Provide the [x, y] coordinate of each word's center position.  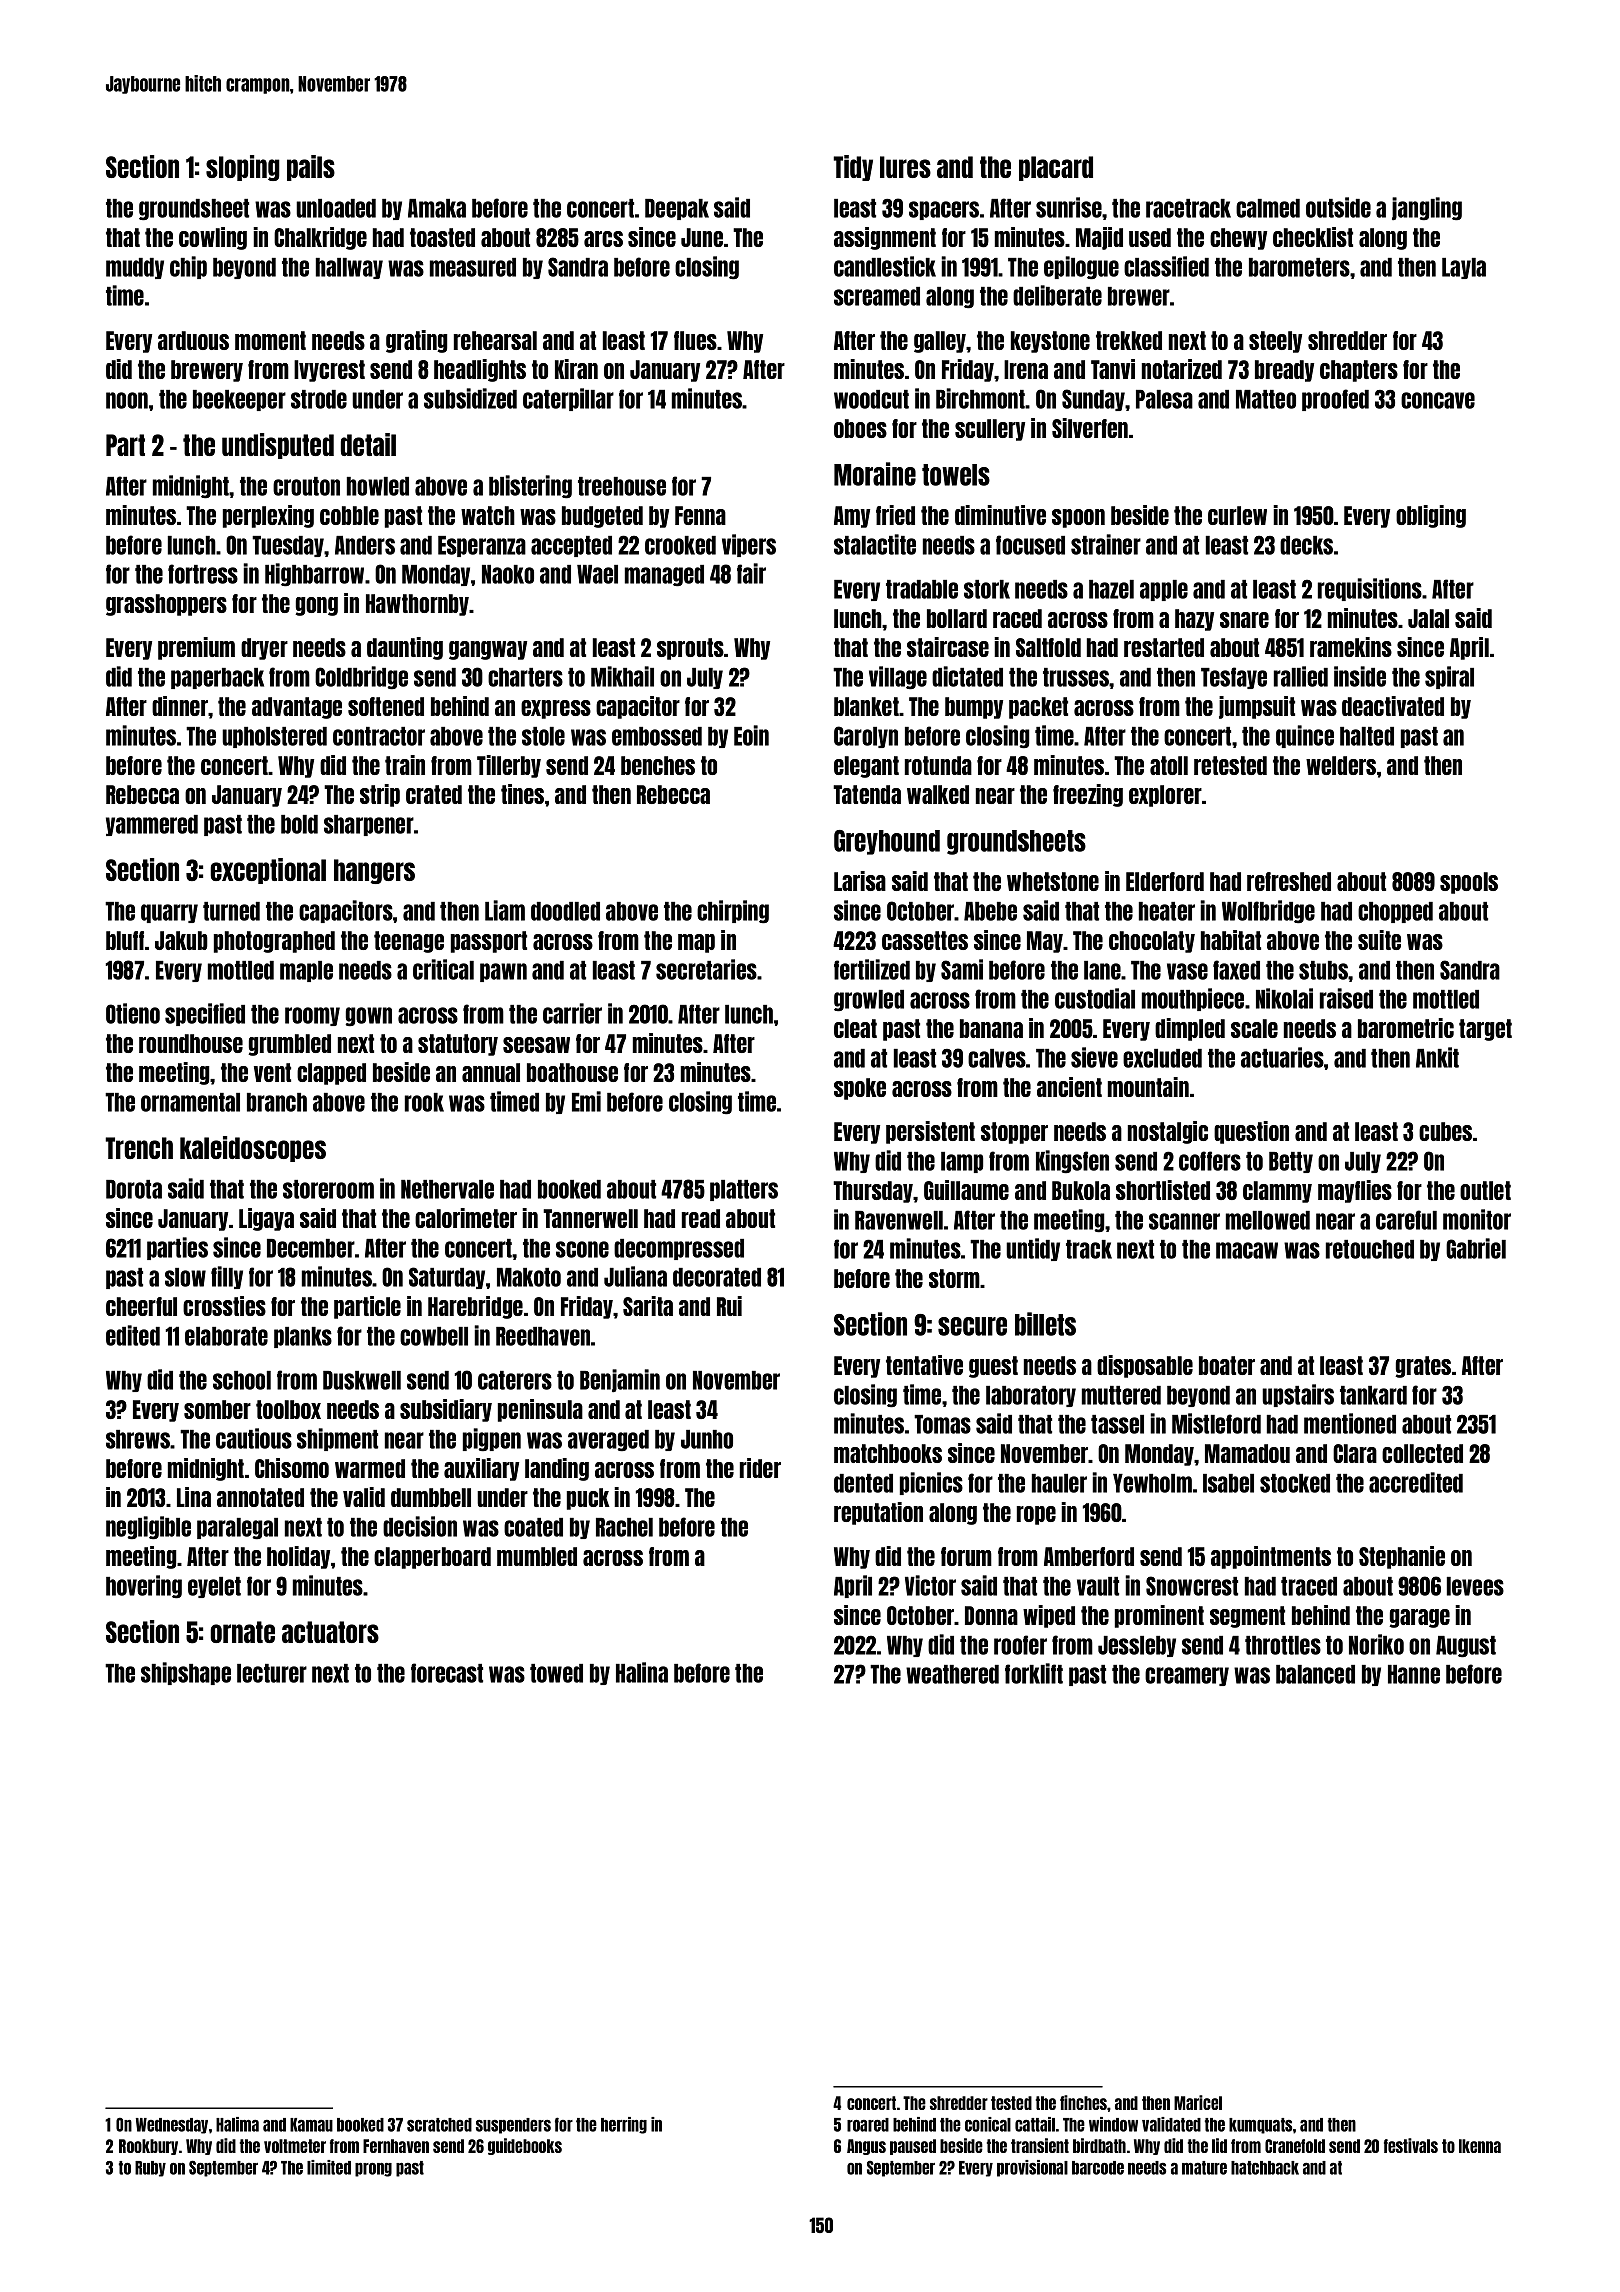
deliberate [1057, 295]
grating [417, 341]
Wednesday [172, 2126]
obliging [1431, 516]
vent [272, 1072]
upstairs [1298, 1395]
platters [744, 1190]
